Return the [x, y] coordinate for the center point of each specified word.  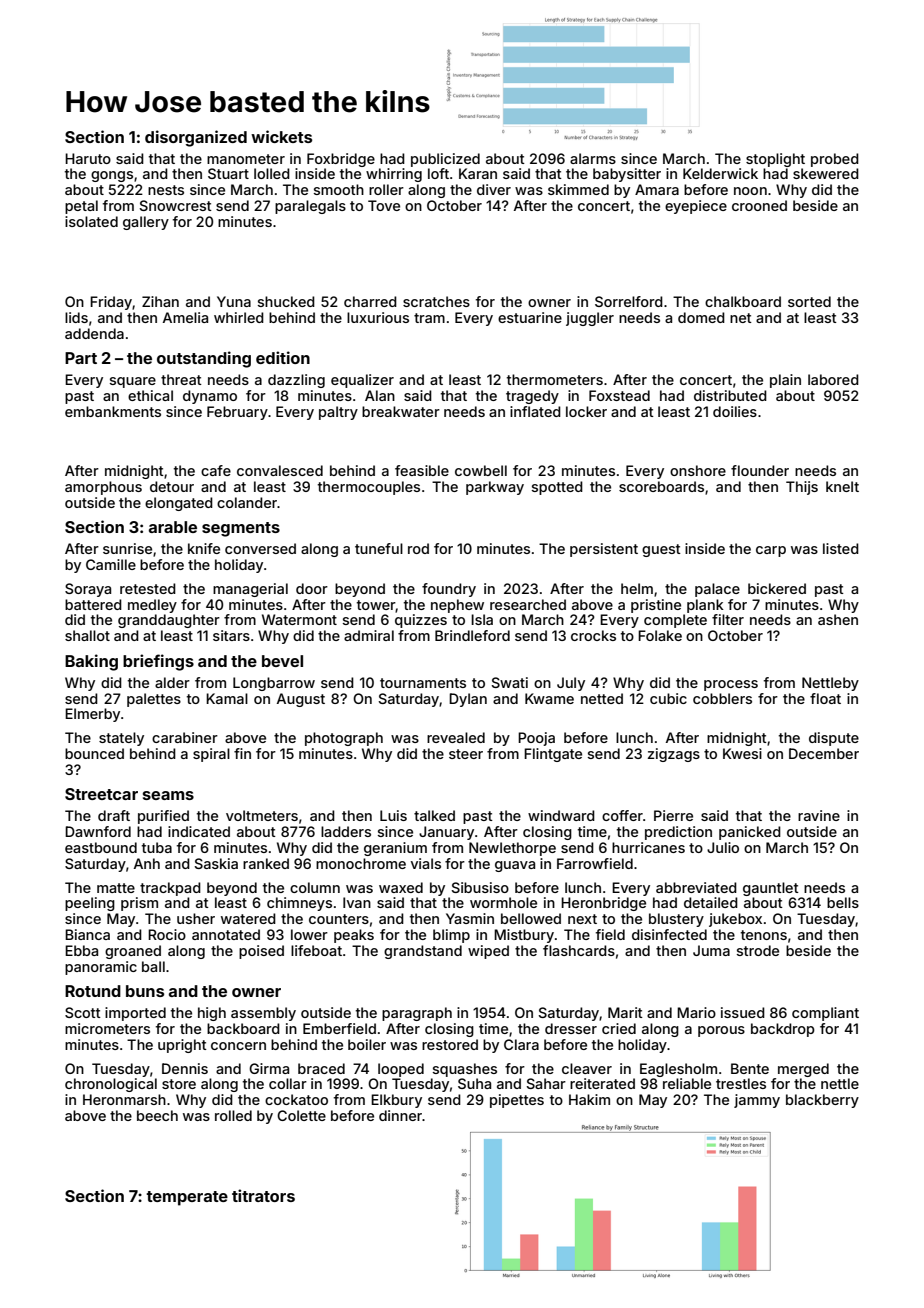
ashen [838, 619]
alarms [593, 158]
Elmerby [92, 715]
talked [434, 815]
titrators [263, 1195]
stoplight [775, 160]
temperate [187, 1198]
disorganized [196, 138]
